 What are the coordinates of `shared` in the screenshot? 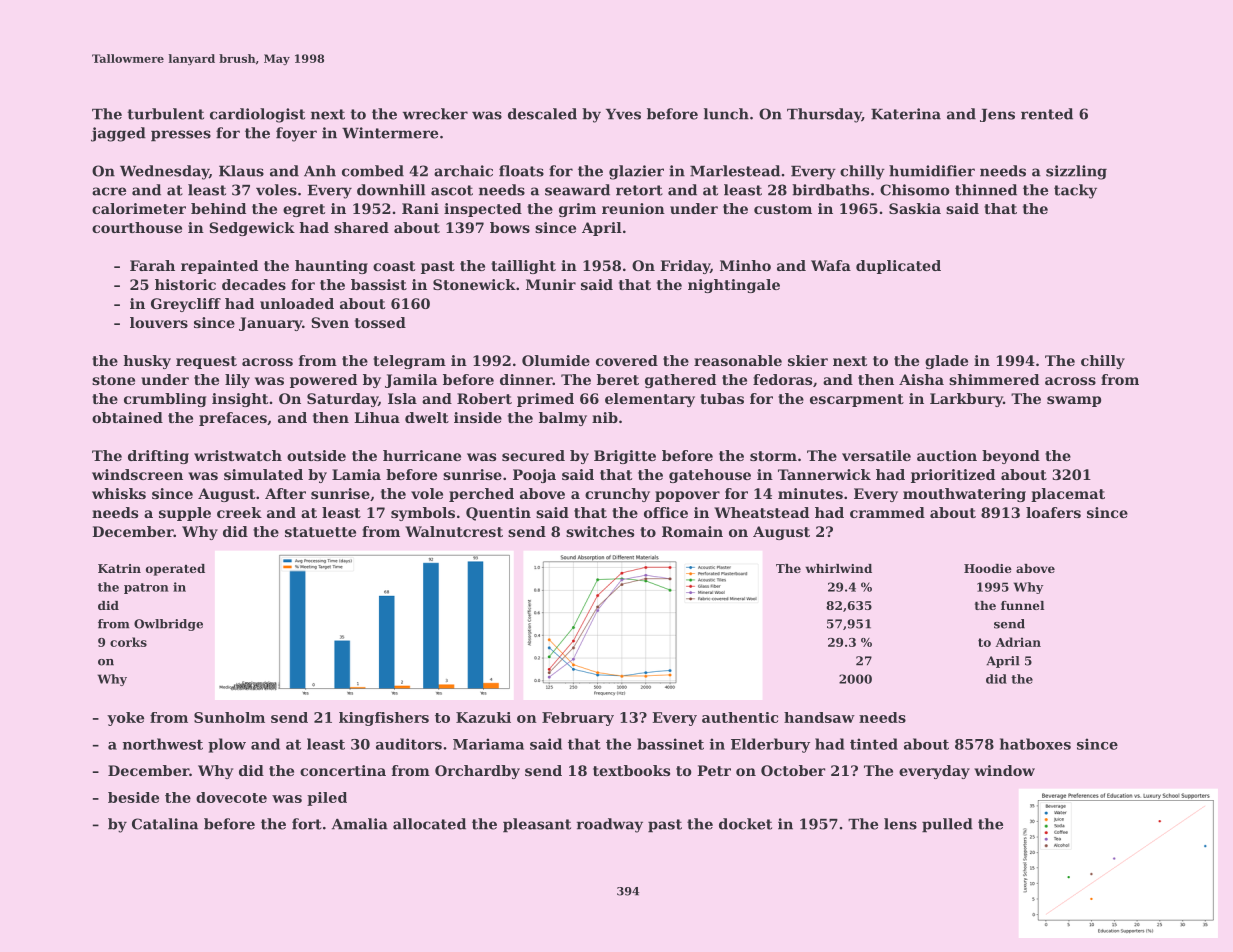 It's located at (361, 227).
